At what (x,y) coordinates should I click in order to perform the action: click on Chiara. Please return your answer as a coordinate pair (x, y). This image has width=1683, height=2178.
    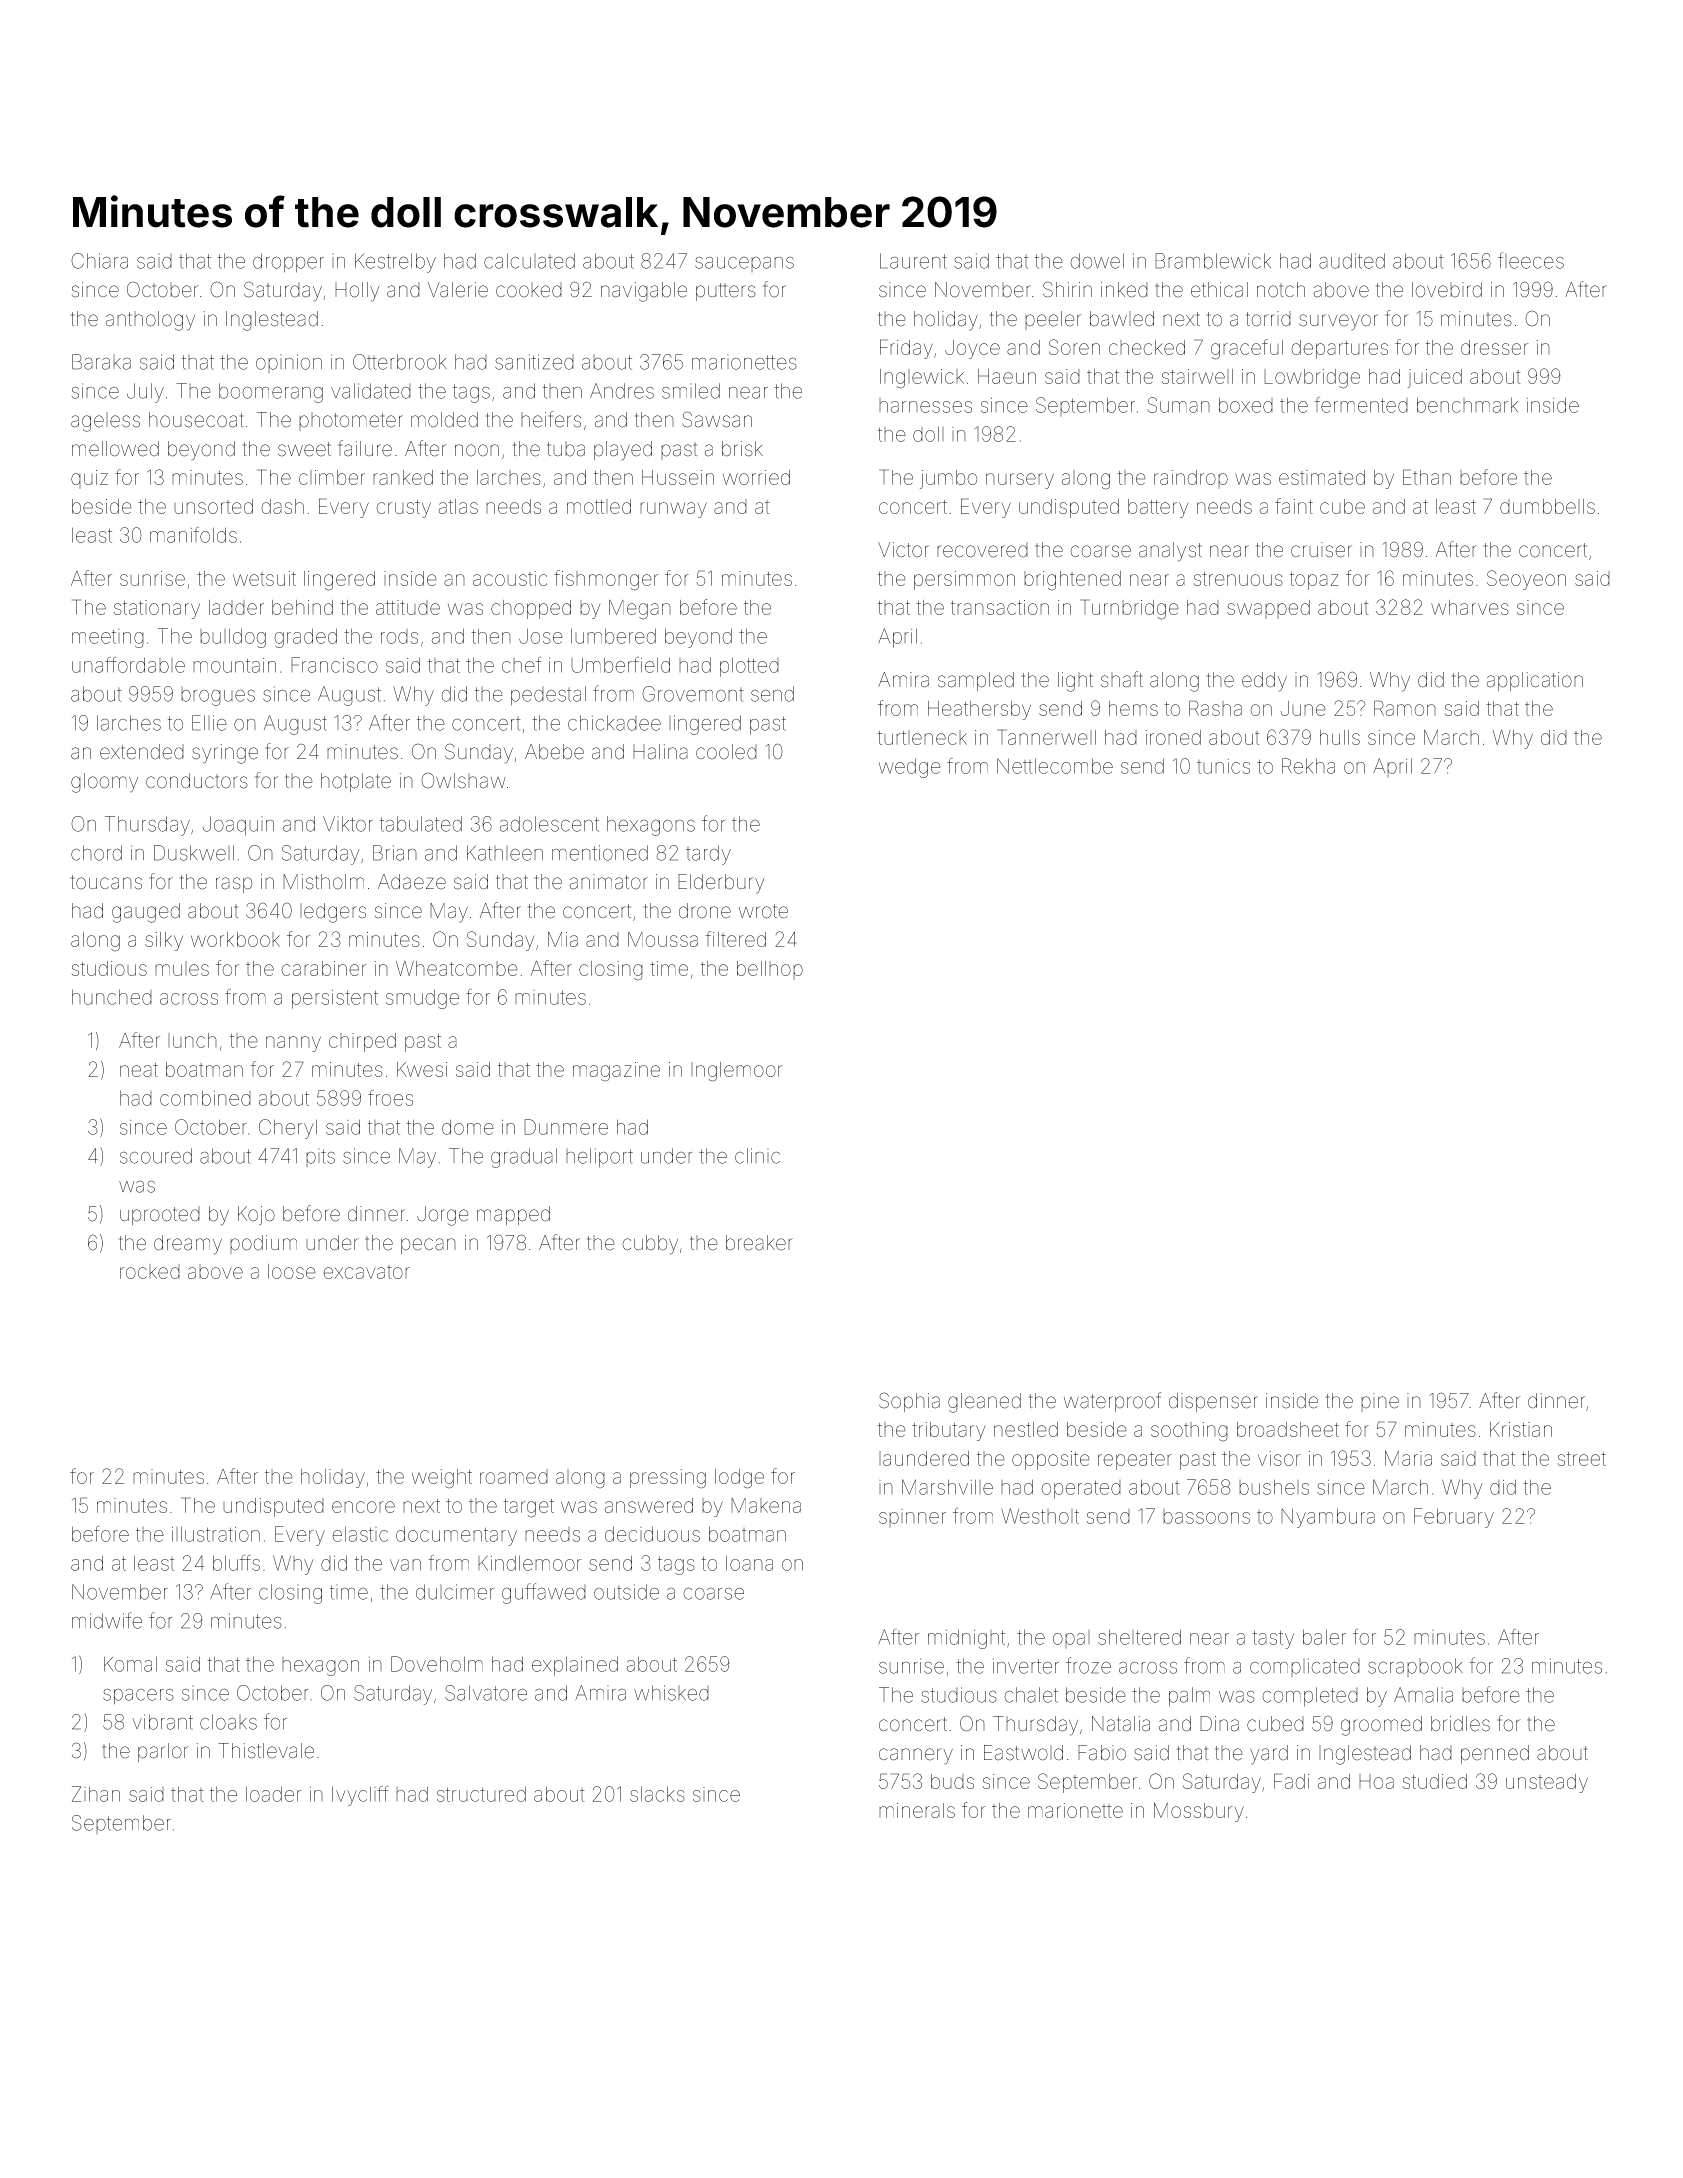
    Looking at the image, I should click on (99, 261).
